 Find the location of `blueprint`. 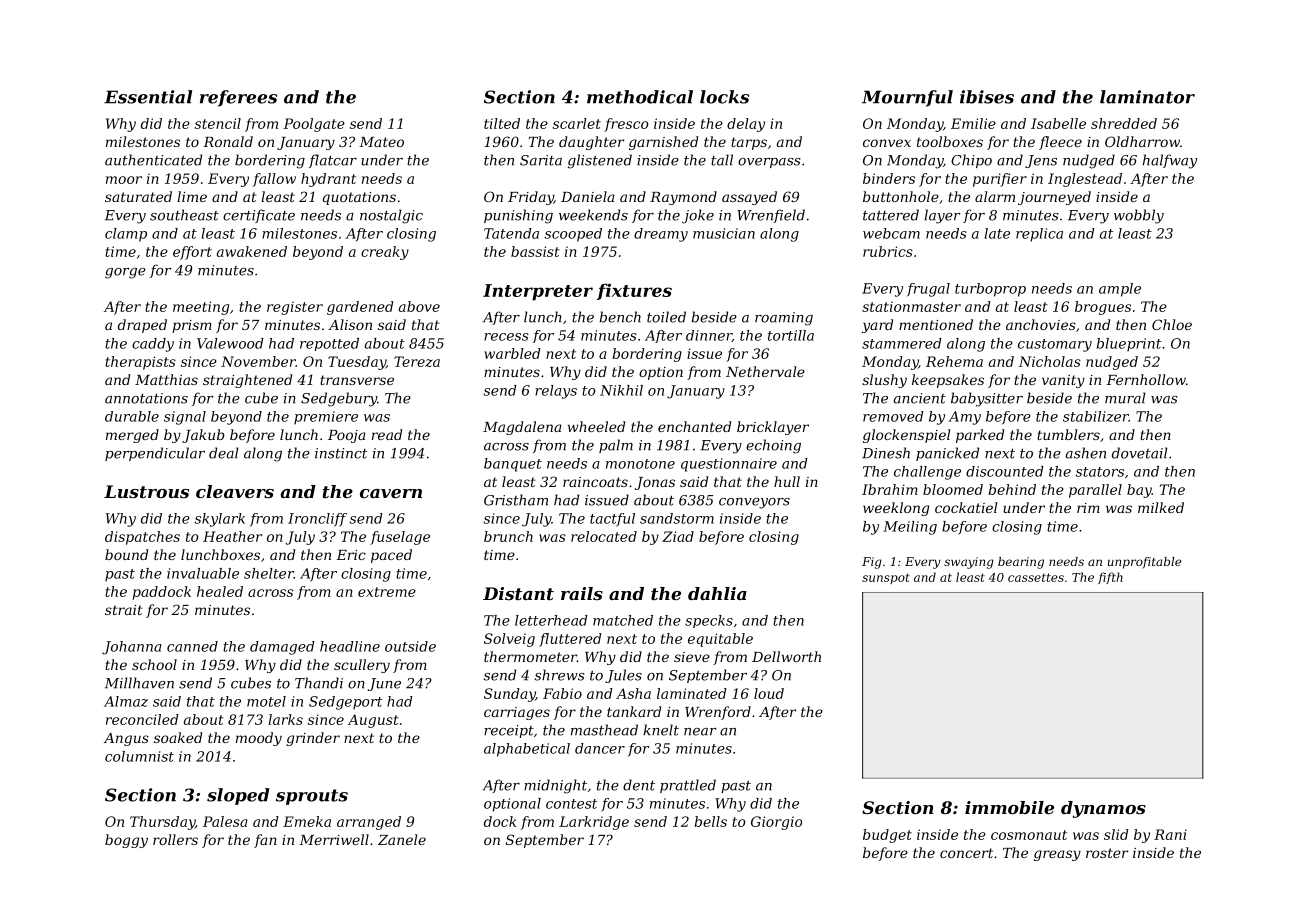

blueprint is located at coordinates (1129, 345).
